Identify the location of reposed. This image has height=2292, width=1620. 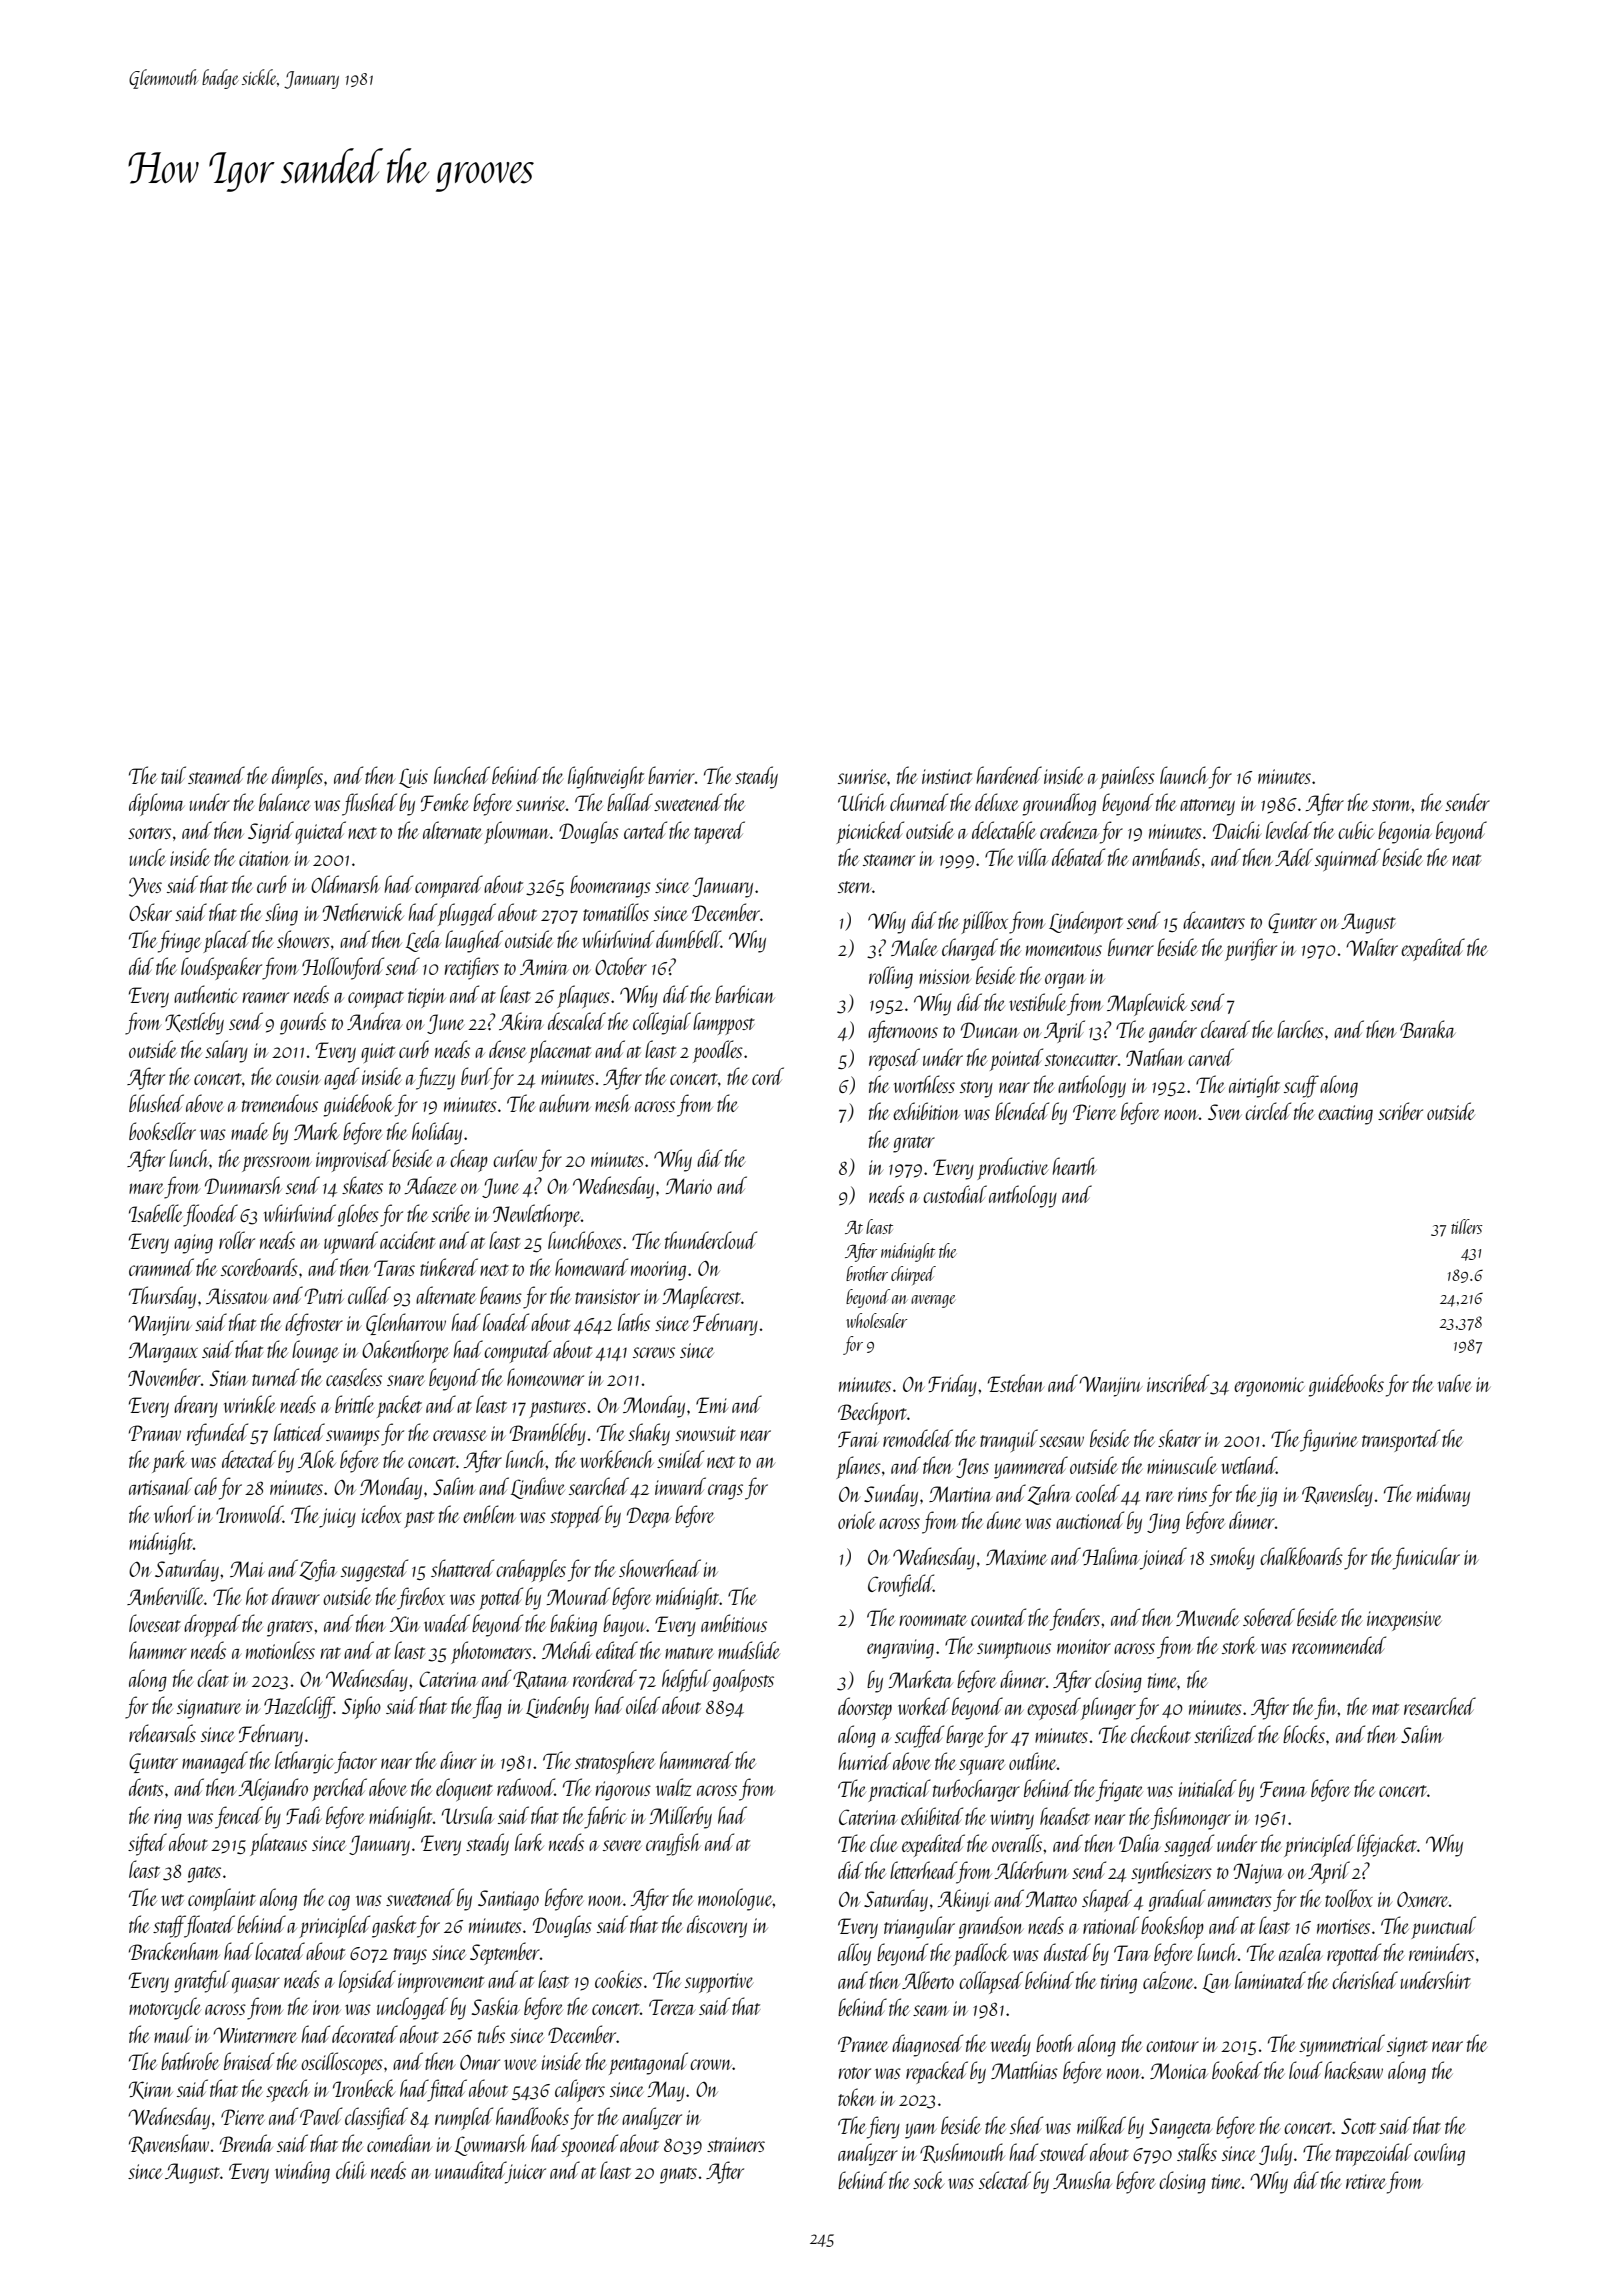
(894, 1059).
